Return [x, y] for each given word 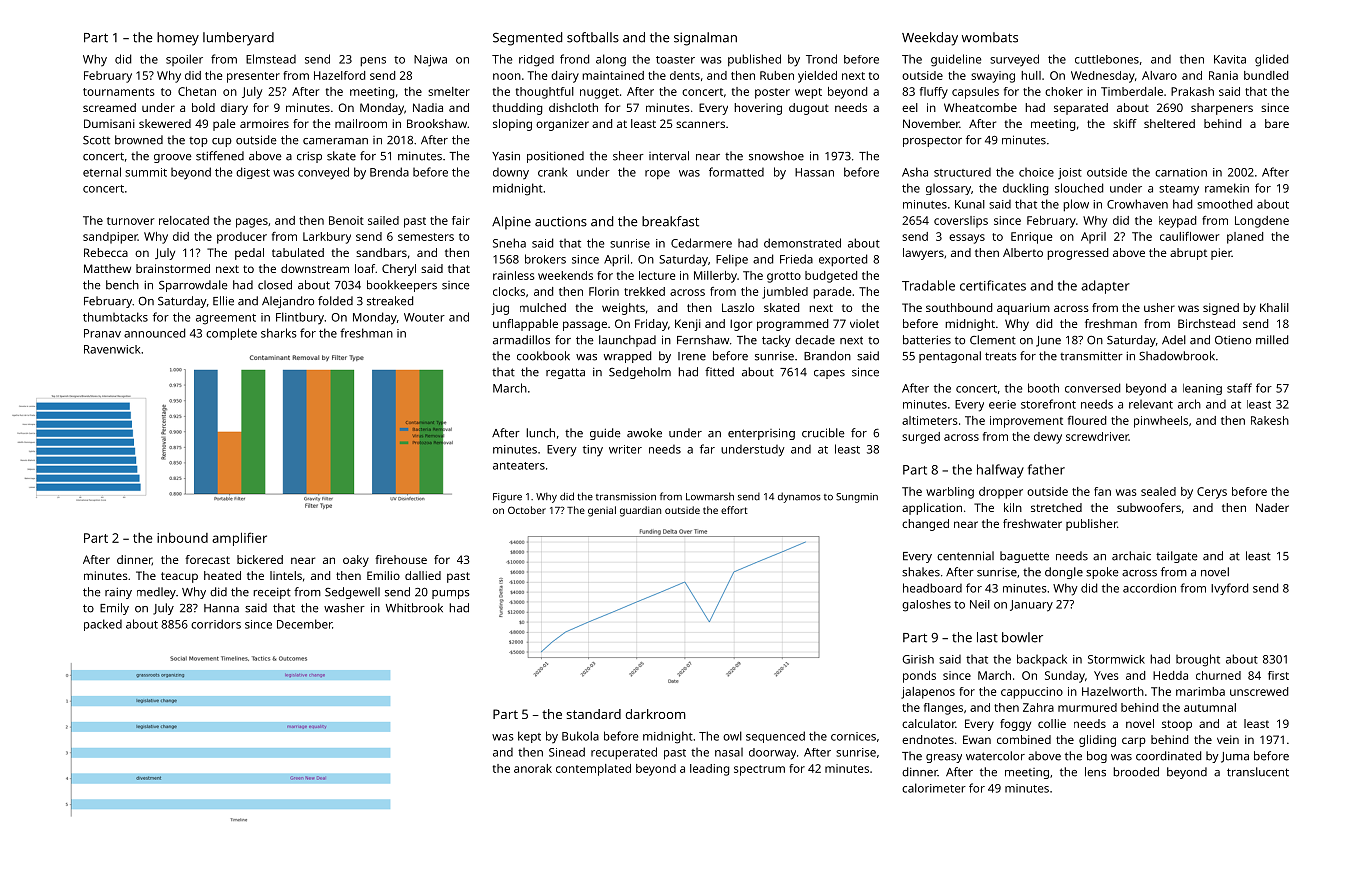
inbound [182, 538]
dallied [423, 575]
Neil [980, 604]
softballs [593, 37]
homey [178, 39]
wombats [990, 37]
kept [529, 737]
